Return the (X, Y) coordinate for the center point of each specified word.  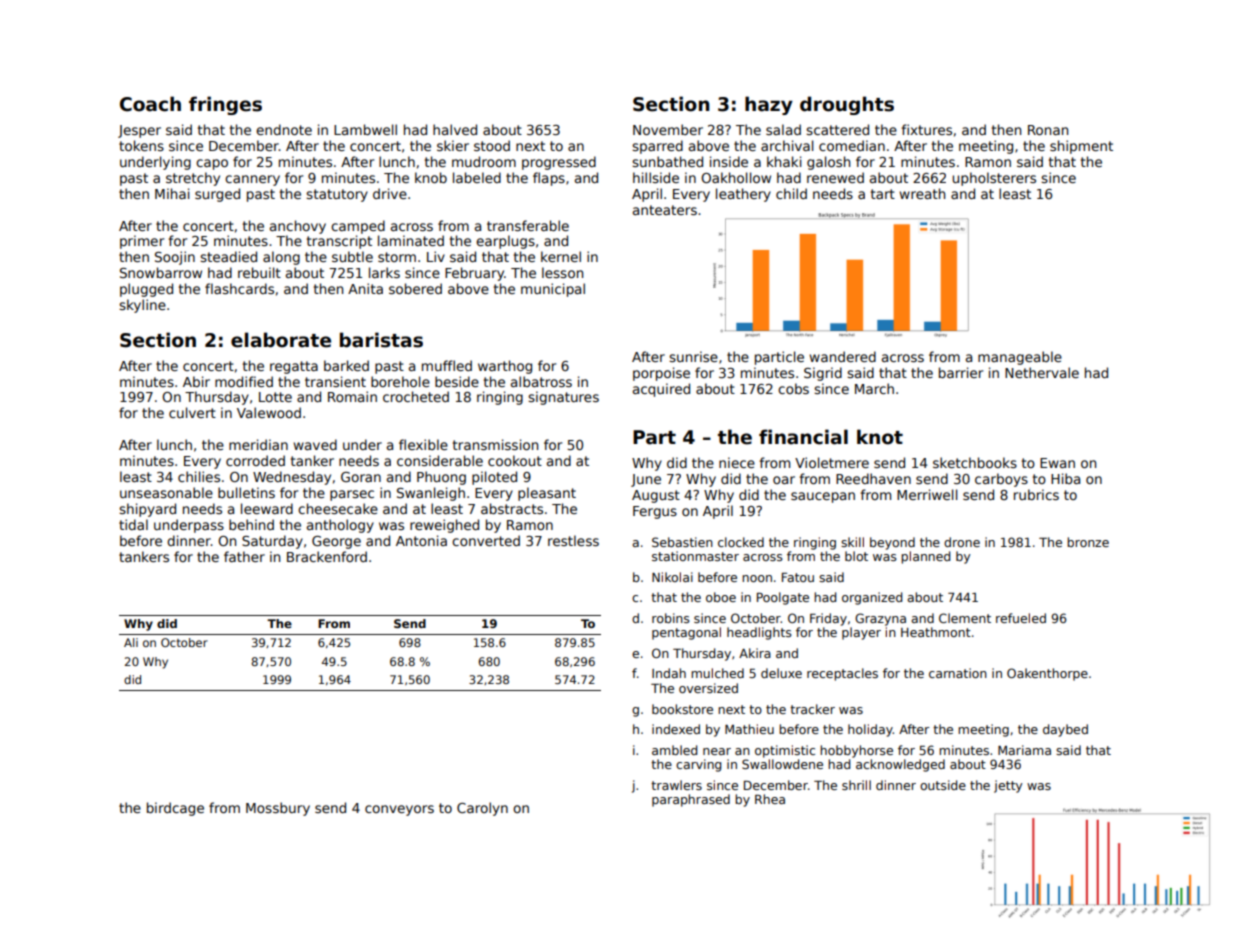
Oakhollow (736, 177)
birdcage (175, 809)
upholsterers (994, 179)
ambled (674, 750)
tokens (141, 145)
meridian (258, 444)
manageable (1020, 358)
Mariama (1024, 750)
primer (142, 242)
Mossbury (278, 809)
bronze (1088, 542)
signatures (563, 398)
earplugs (505, 242)
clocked (741, 542)
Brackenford (327, 556)
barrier (961, 372)
